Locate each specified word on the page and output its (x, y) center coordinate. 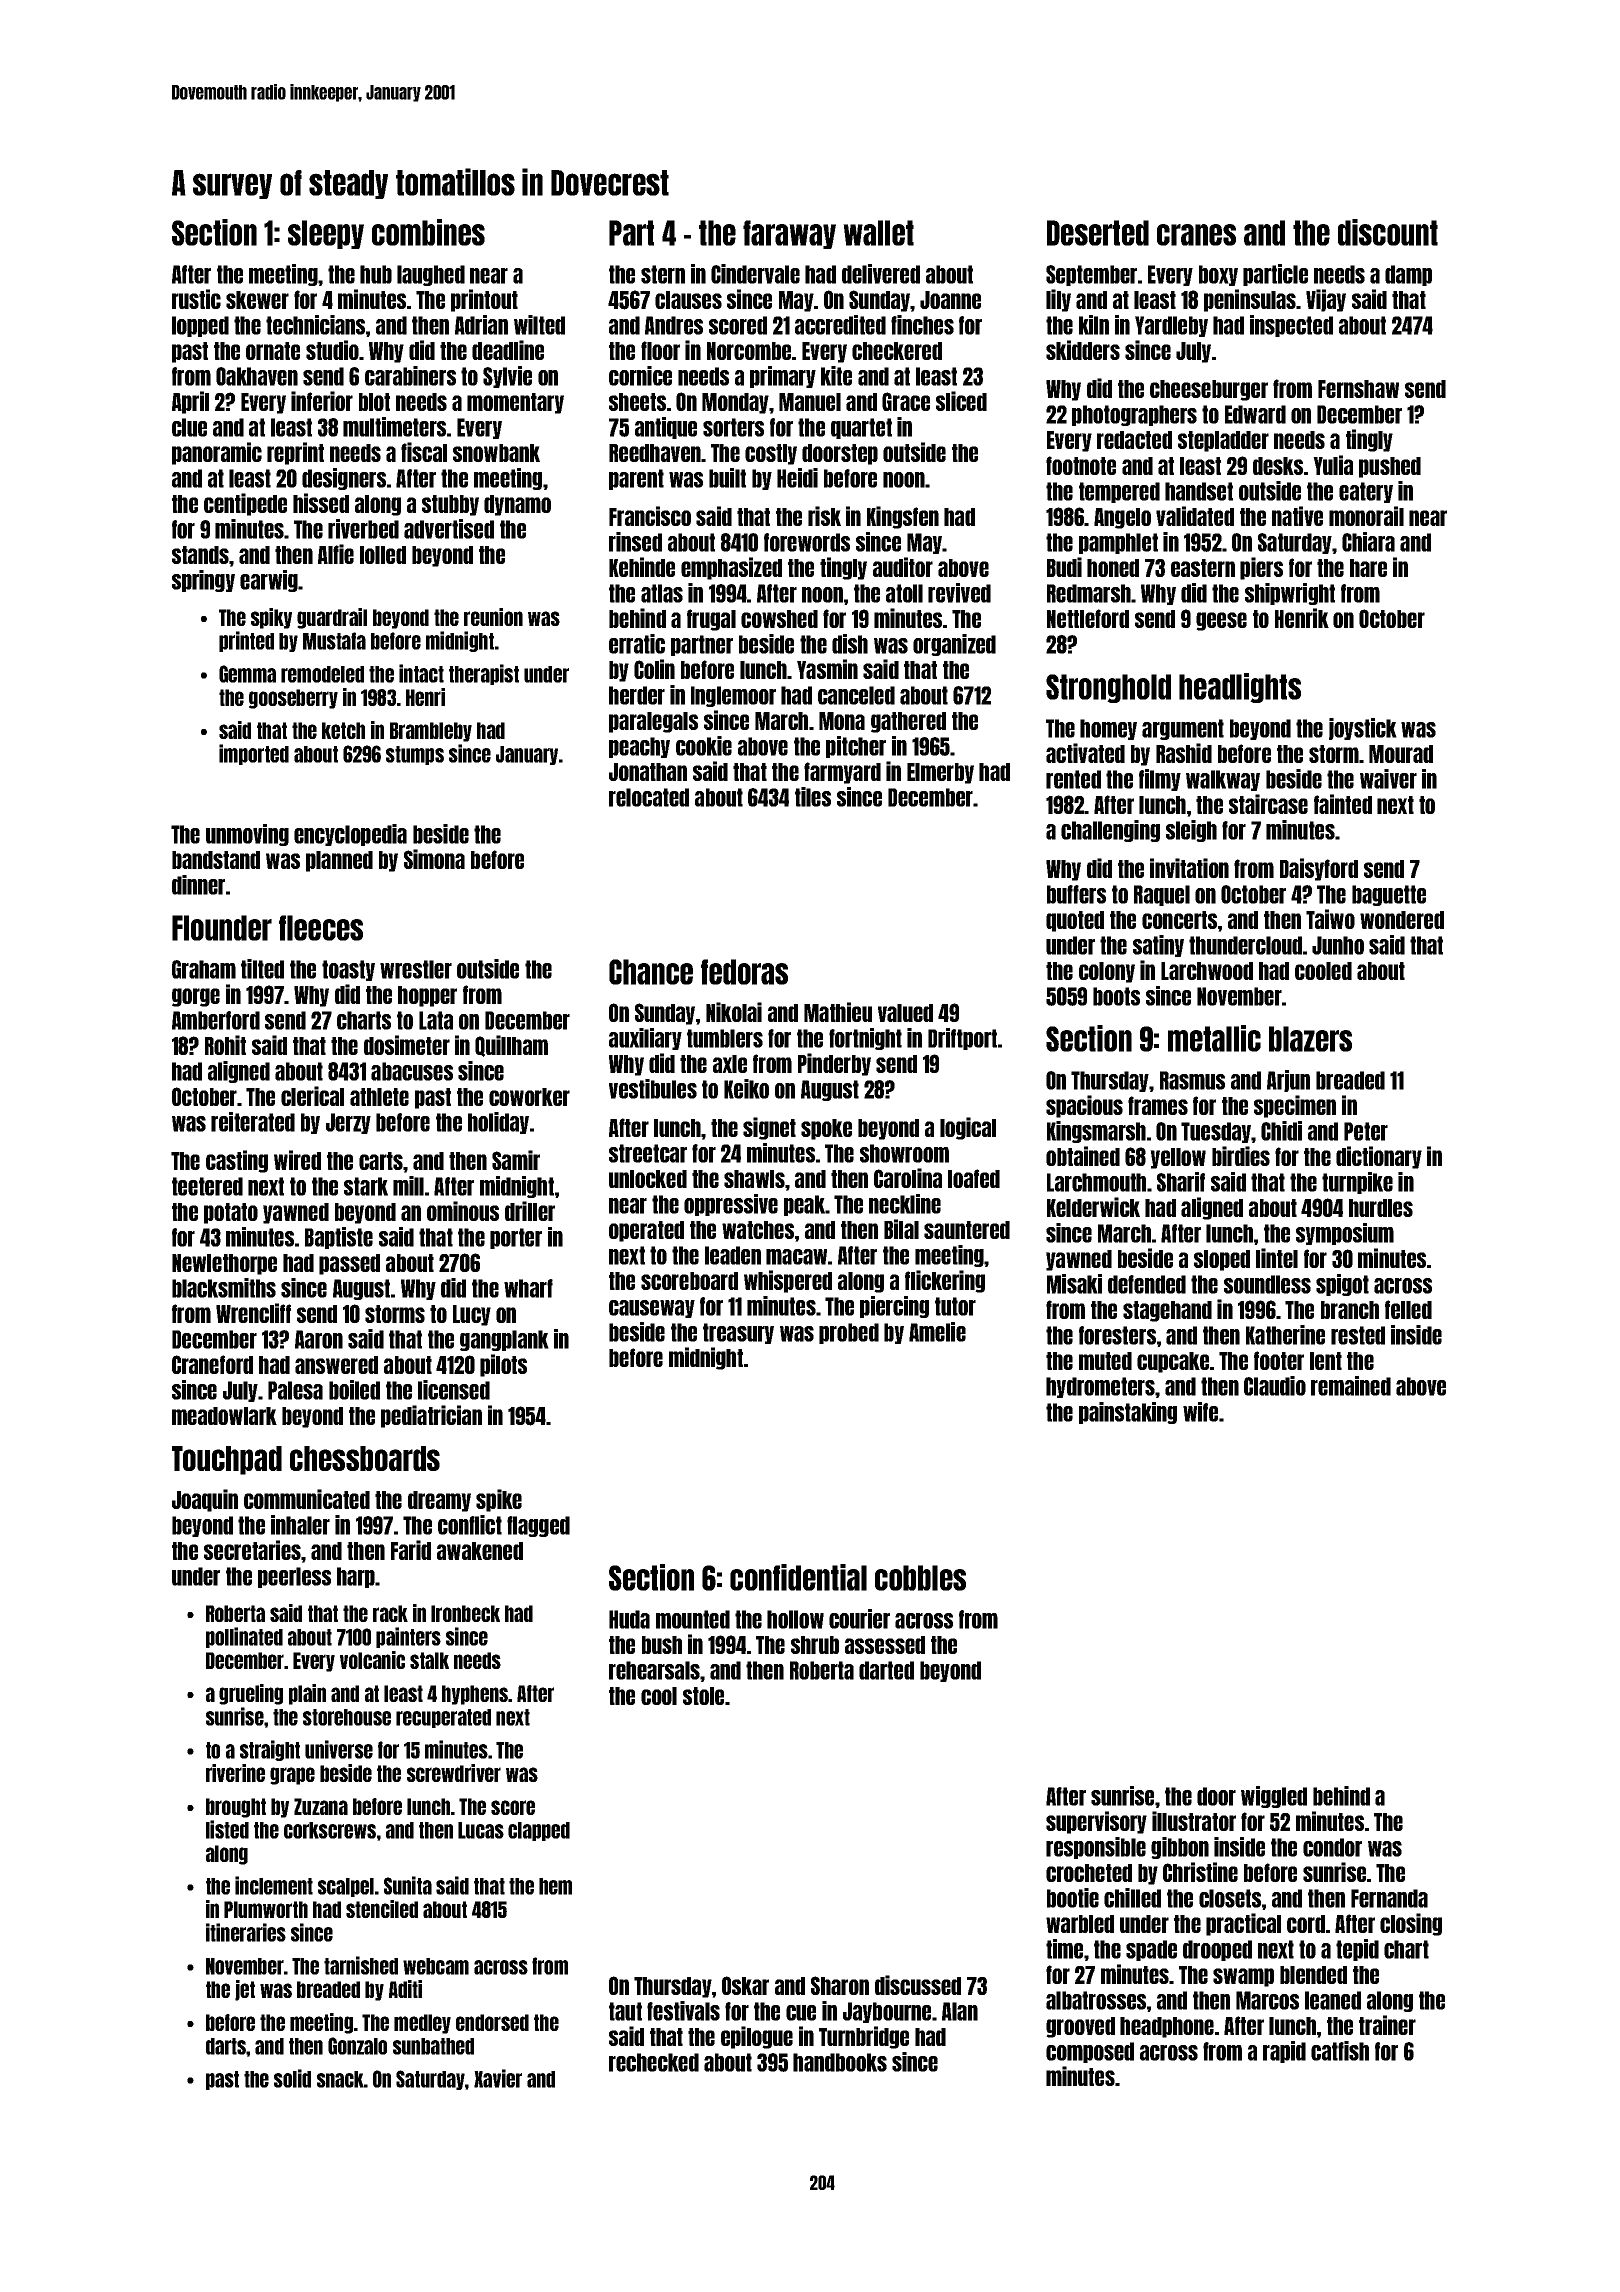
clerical (312, 1096)
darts (226, 2046)
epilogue (757, 2037)
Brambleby (431, 732)
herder (637, 695)
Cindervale (755, 274)
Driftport (962, 1039)
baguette (1389, 895)
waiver (1388, 779)
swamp (1243, 1977)
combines (428, 232)
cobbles (920, 1578)
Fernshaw (1358, 389)
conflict (470, 1525)
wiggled (1274, 1797)
